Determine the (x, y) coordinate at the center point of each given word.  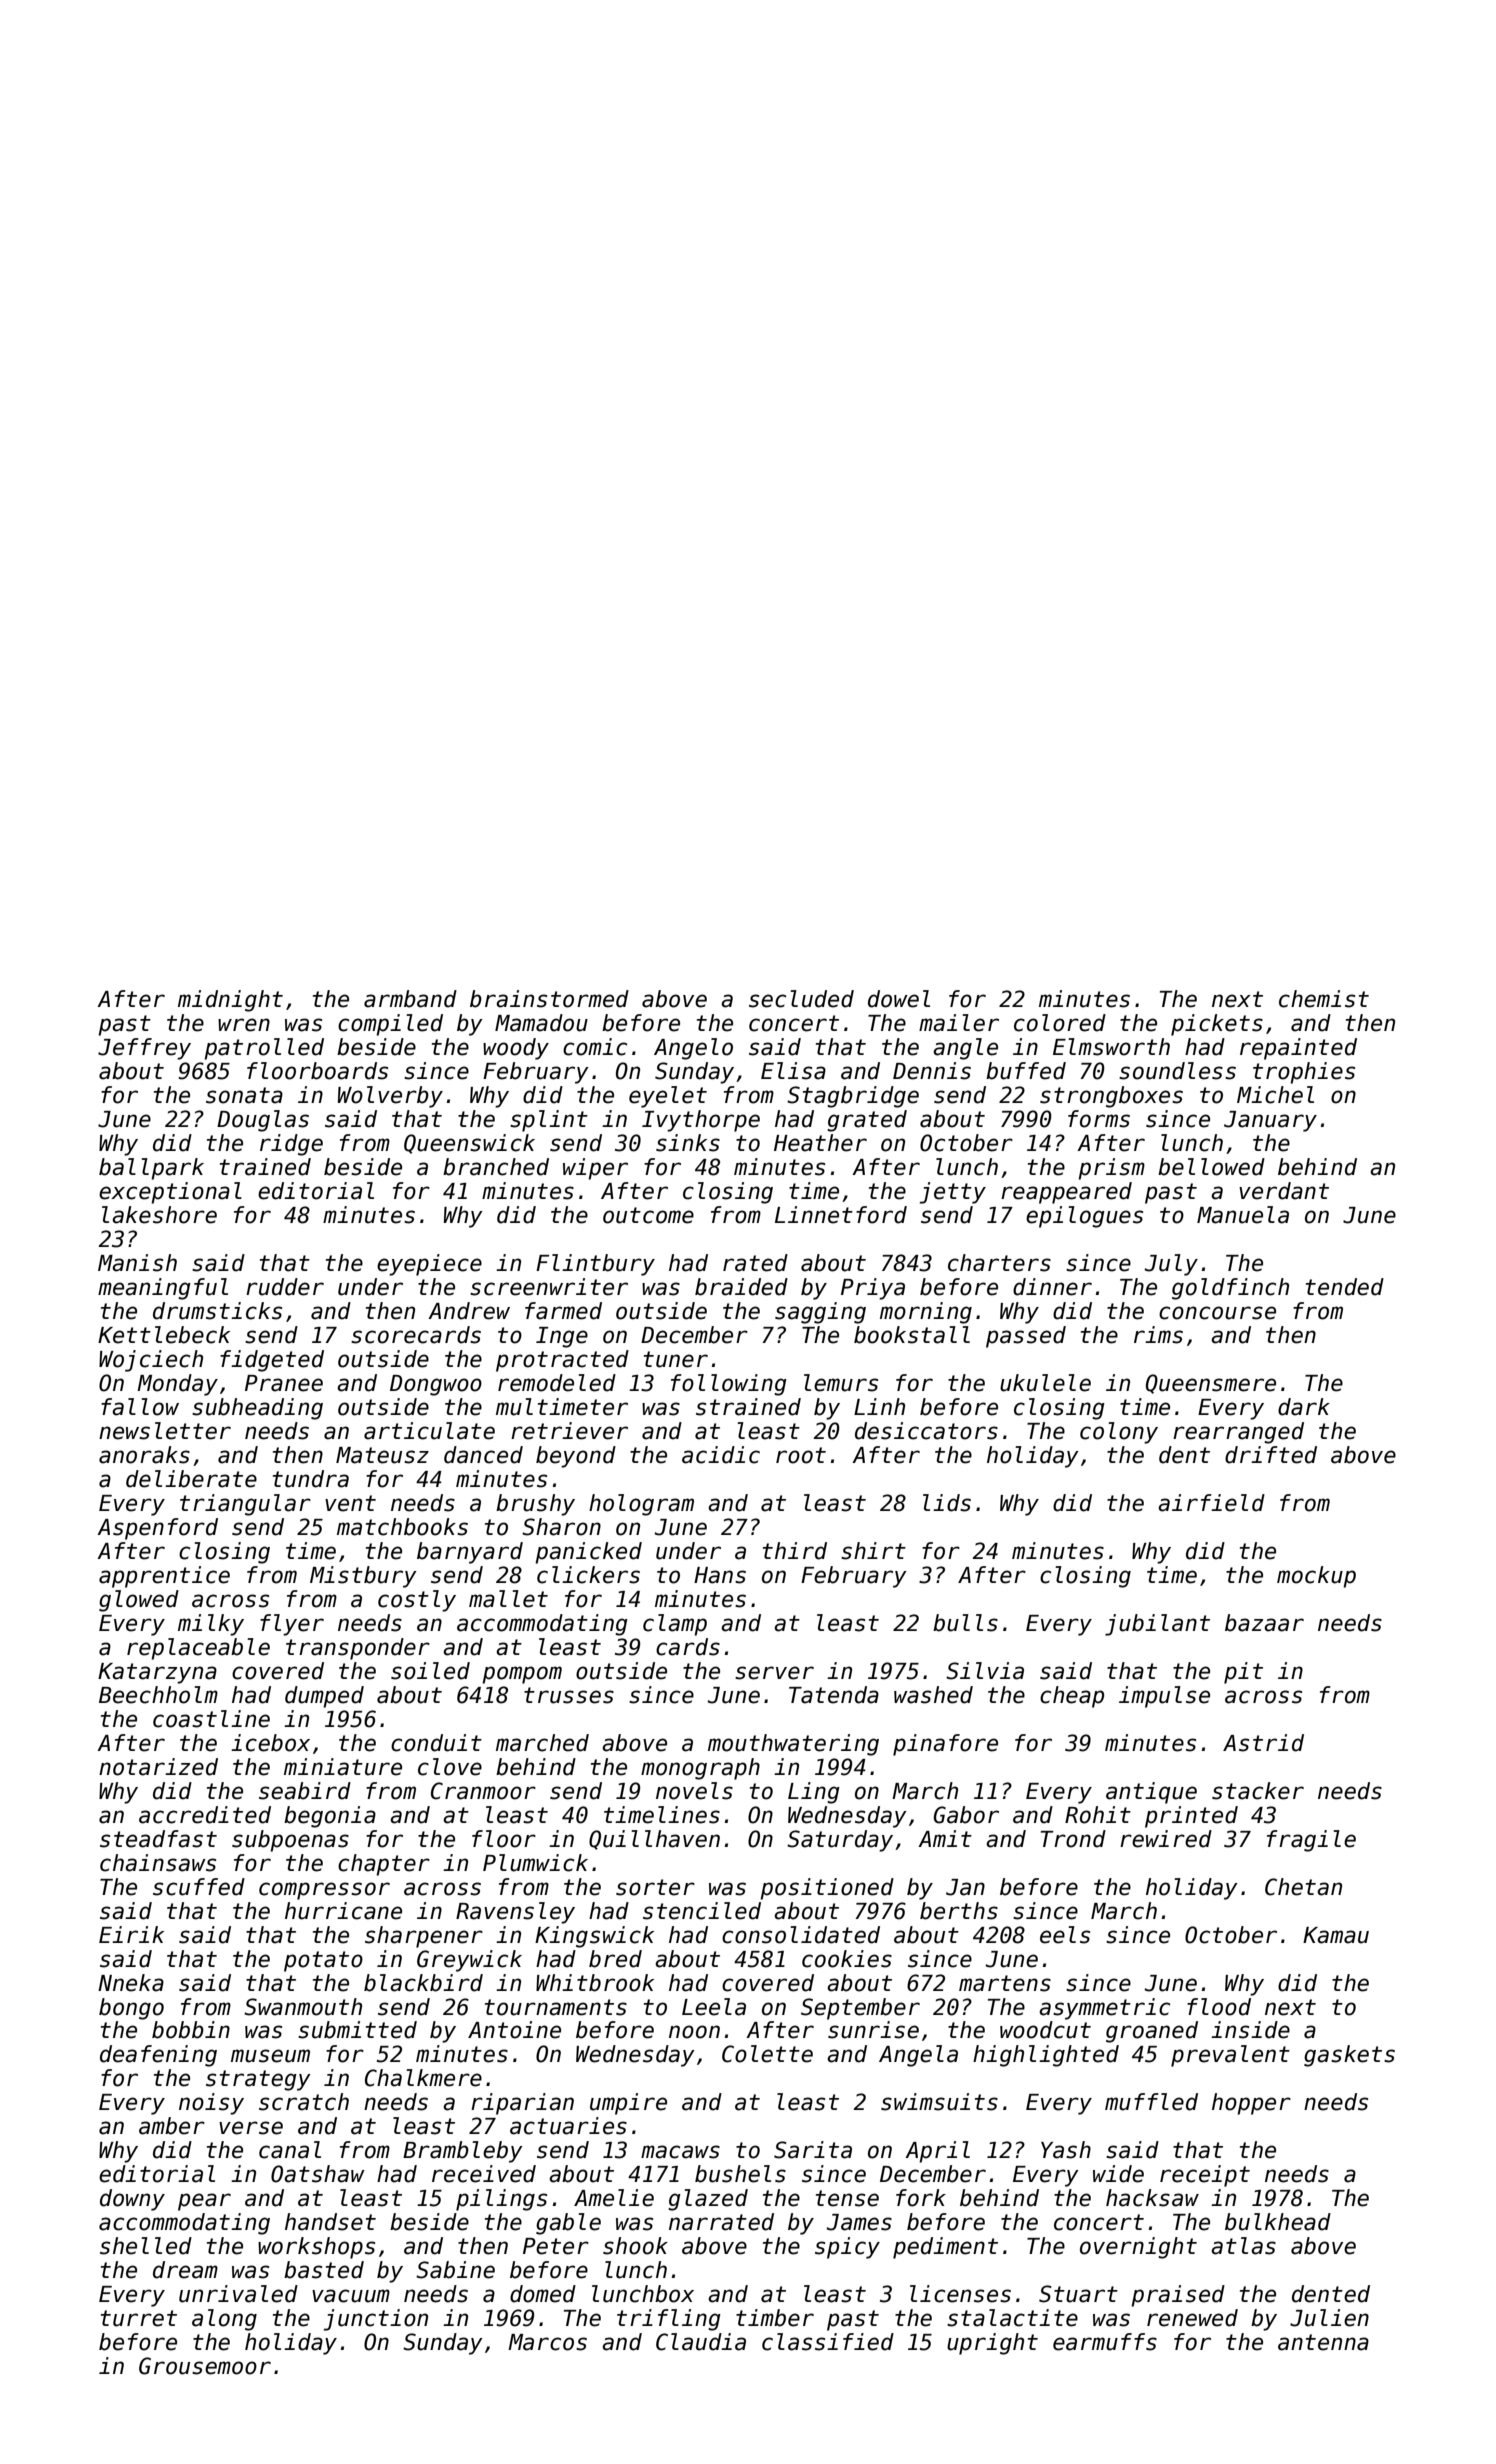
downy (132, 2200)
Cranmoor (483, 1791)
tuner (676, 1359)
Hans (720, 1575)
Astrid (1263, 1743)
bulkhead (1278, 2222)
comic (595, 1047)
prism (1111, 1169)
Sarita (813, 2150)
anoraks (144, 1455)
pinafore (945, 1745)
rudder (285, 1287)
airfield (1211, 1503)
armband (410, 999)
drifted (1271, 1455)
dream (185, 2270)
